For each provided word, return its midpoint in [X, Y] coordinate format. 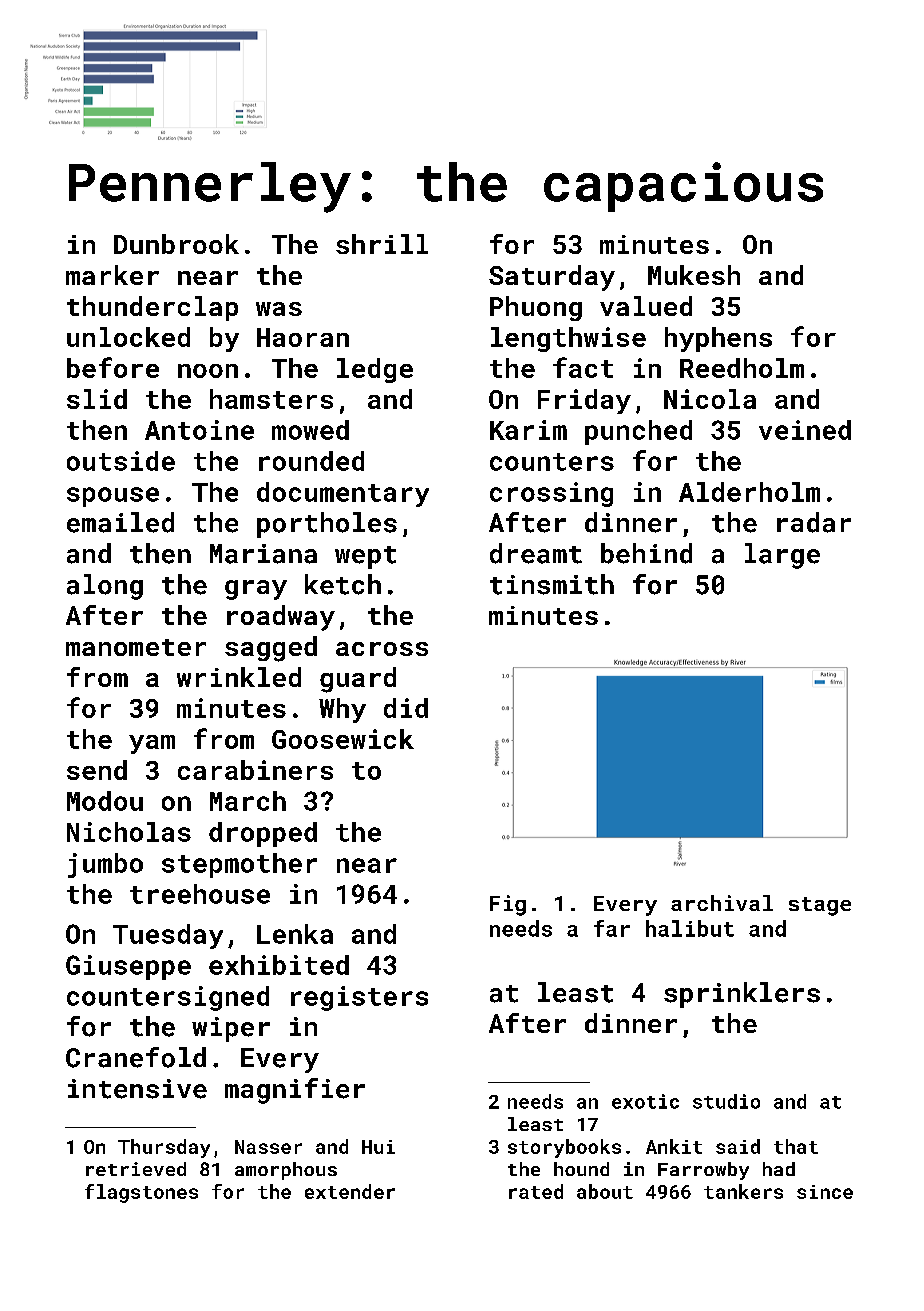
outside [121, 461]
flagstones [141, 1193]
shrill [382, 244]
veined [805, 430]
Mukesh [694, 275]
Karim [528, 430]
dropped [263, 834]
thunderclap [152, 308]
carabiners [255, 770]
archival [722, 903]
